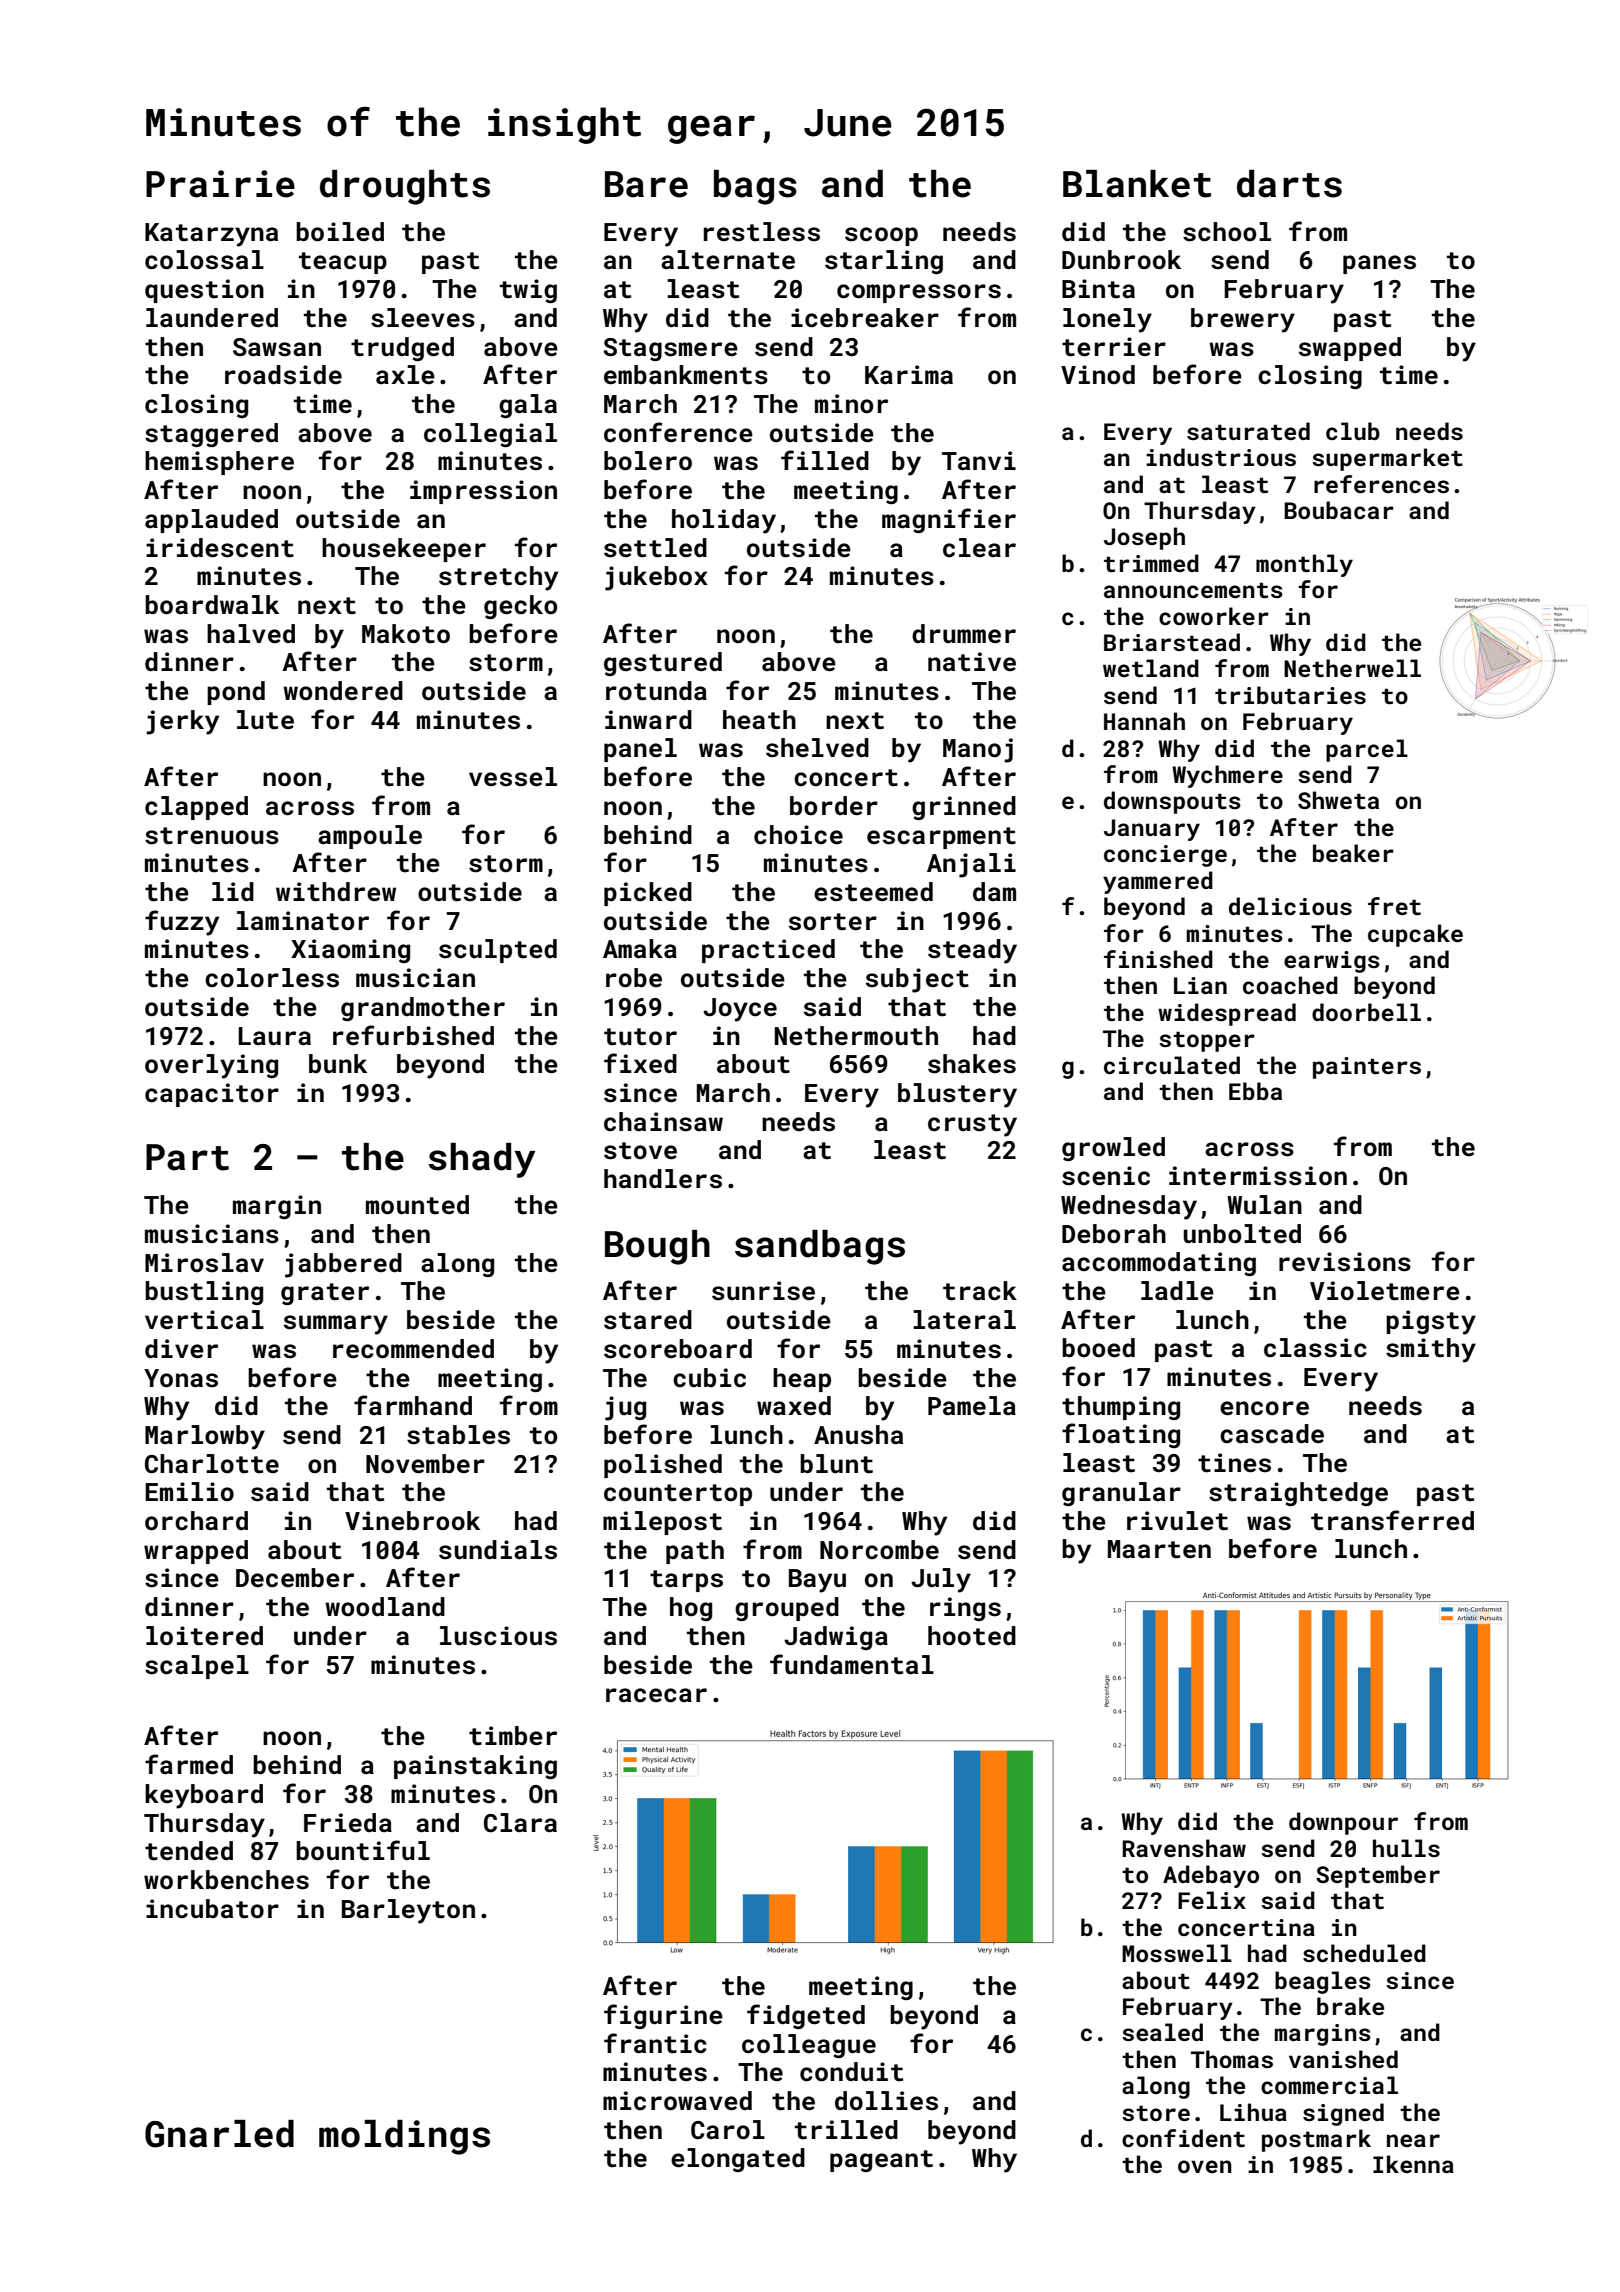 The height and width of the image is (2292, 1620). Describe the element at coordinates (1227, 232) in the image. I see `school` at that location.
